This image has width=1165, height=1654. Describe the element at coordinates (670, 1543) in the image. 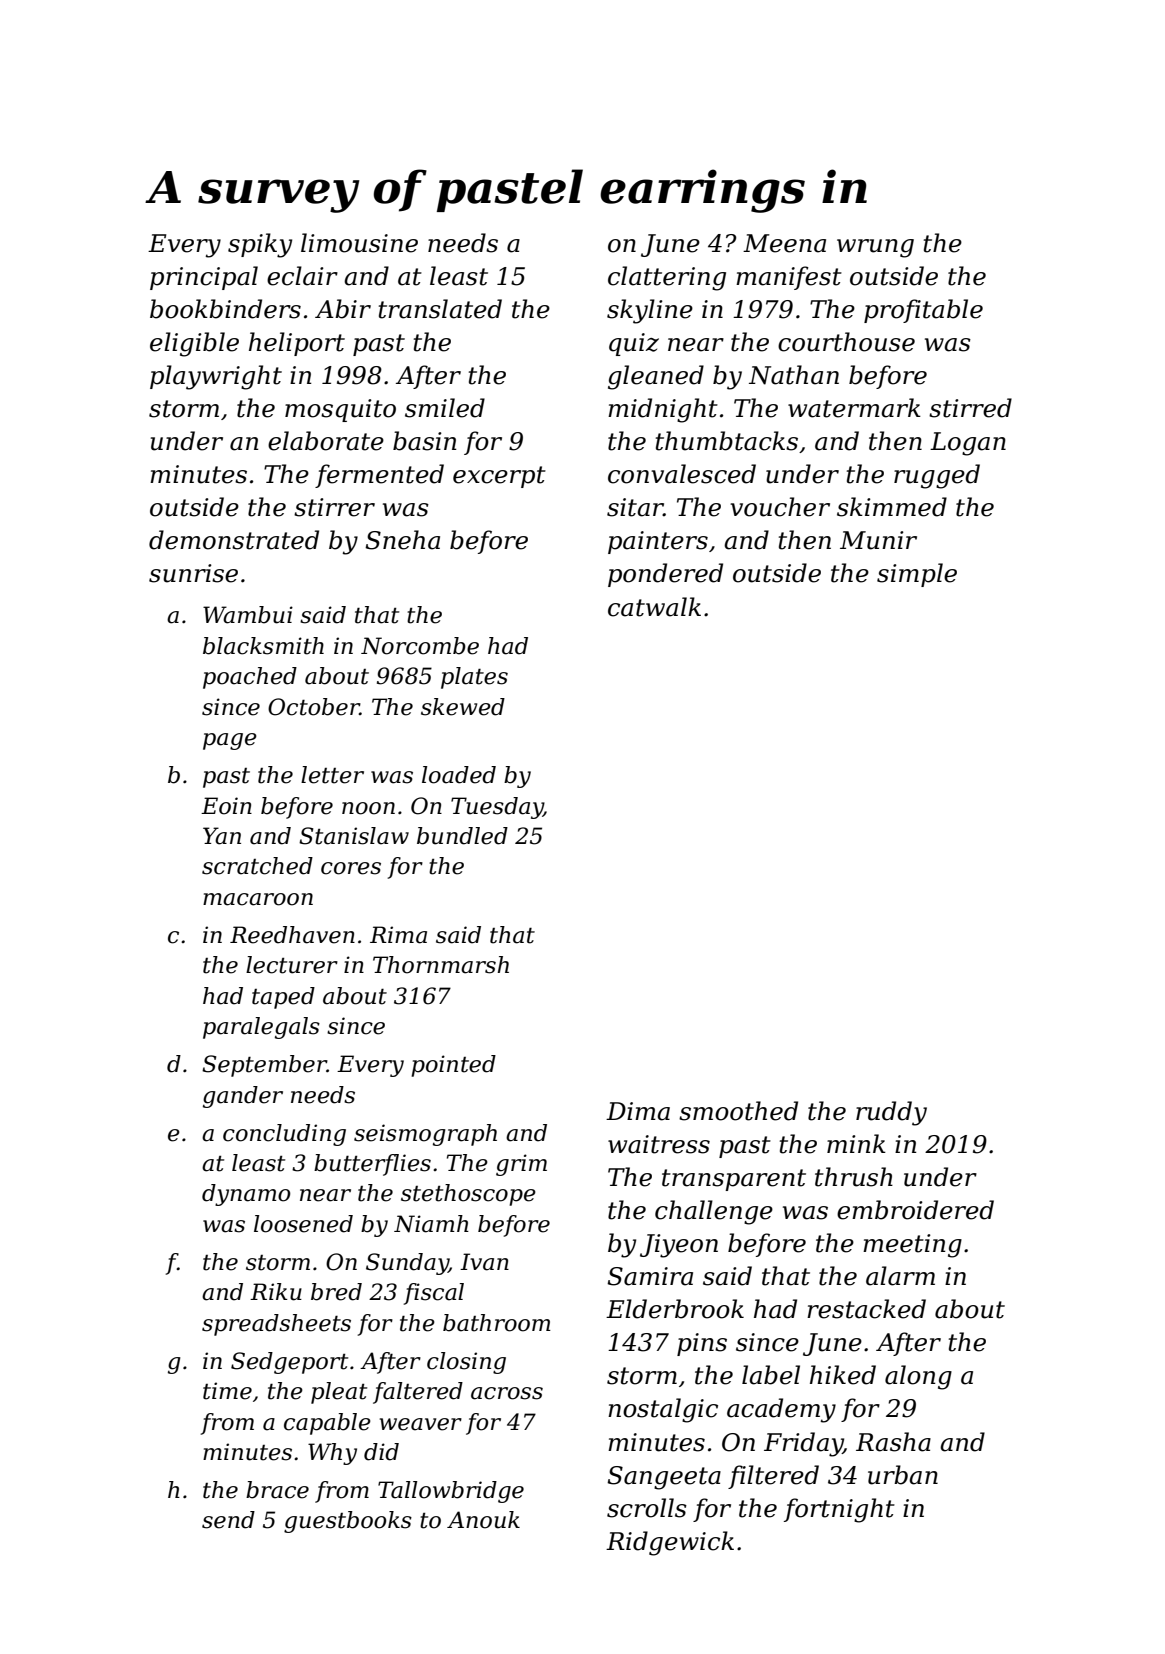

I see `Ridgewick` at that location.
